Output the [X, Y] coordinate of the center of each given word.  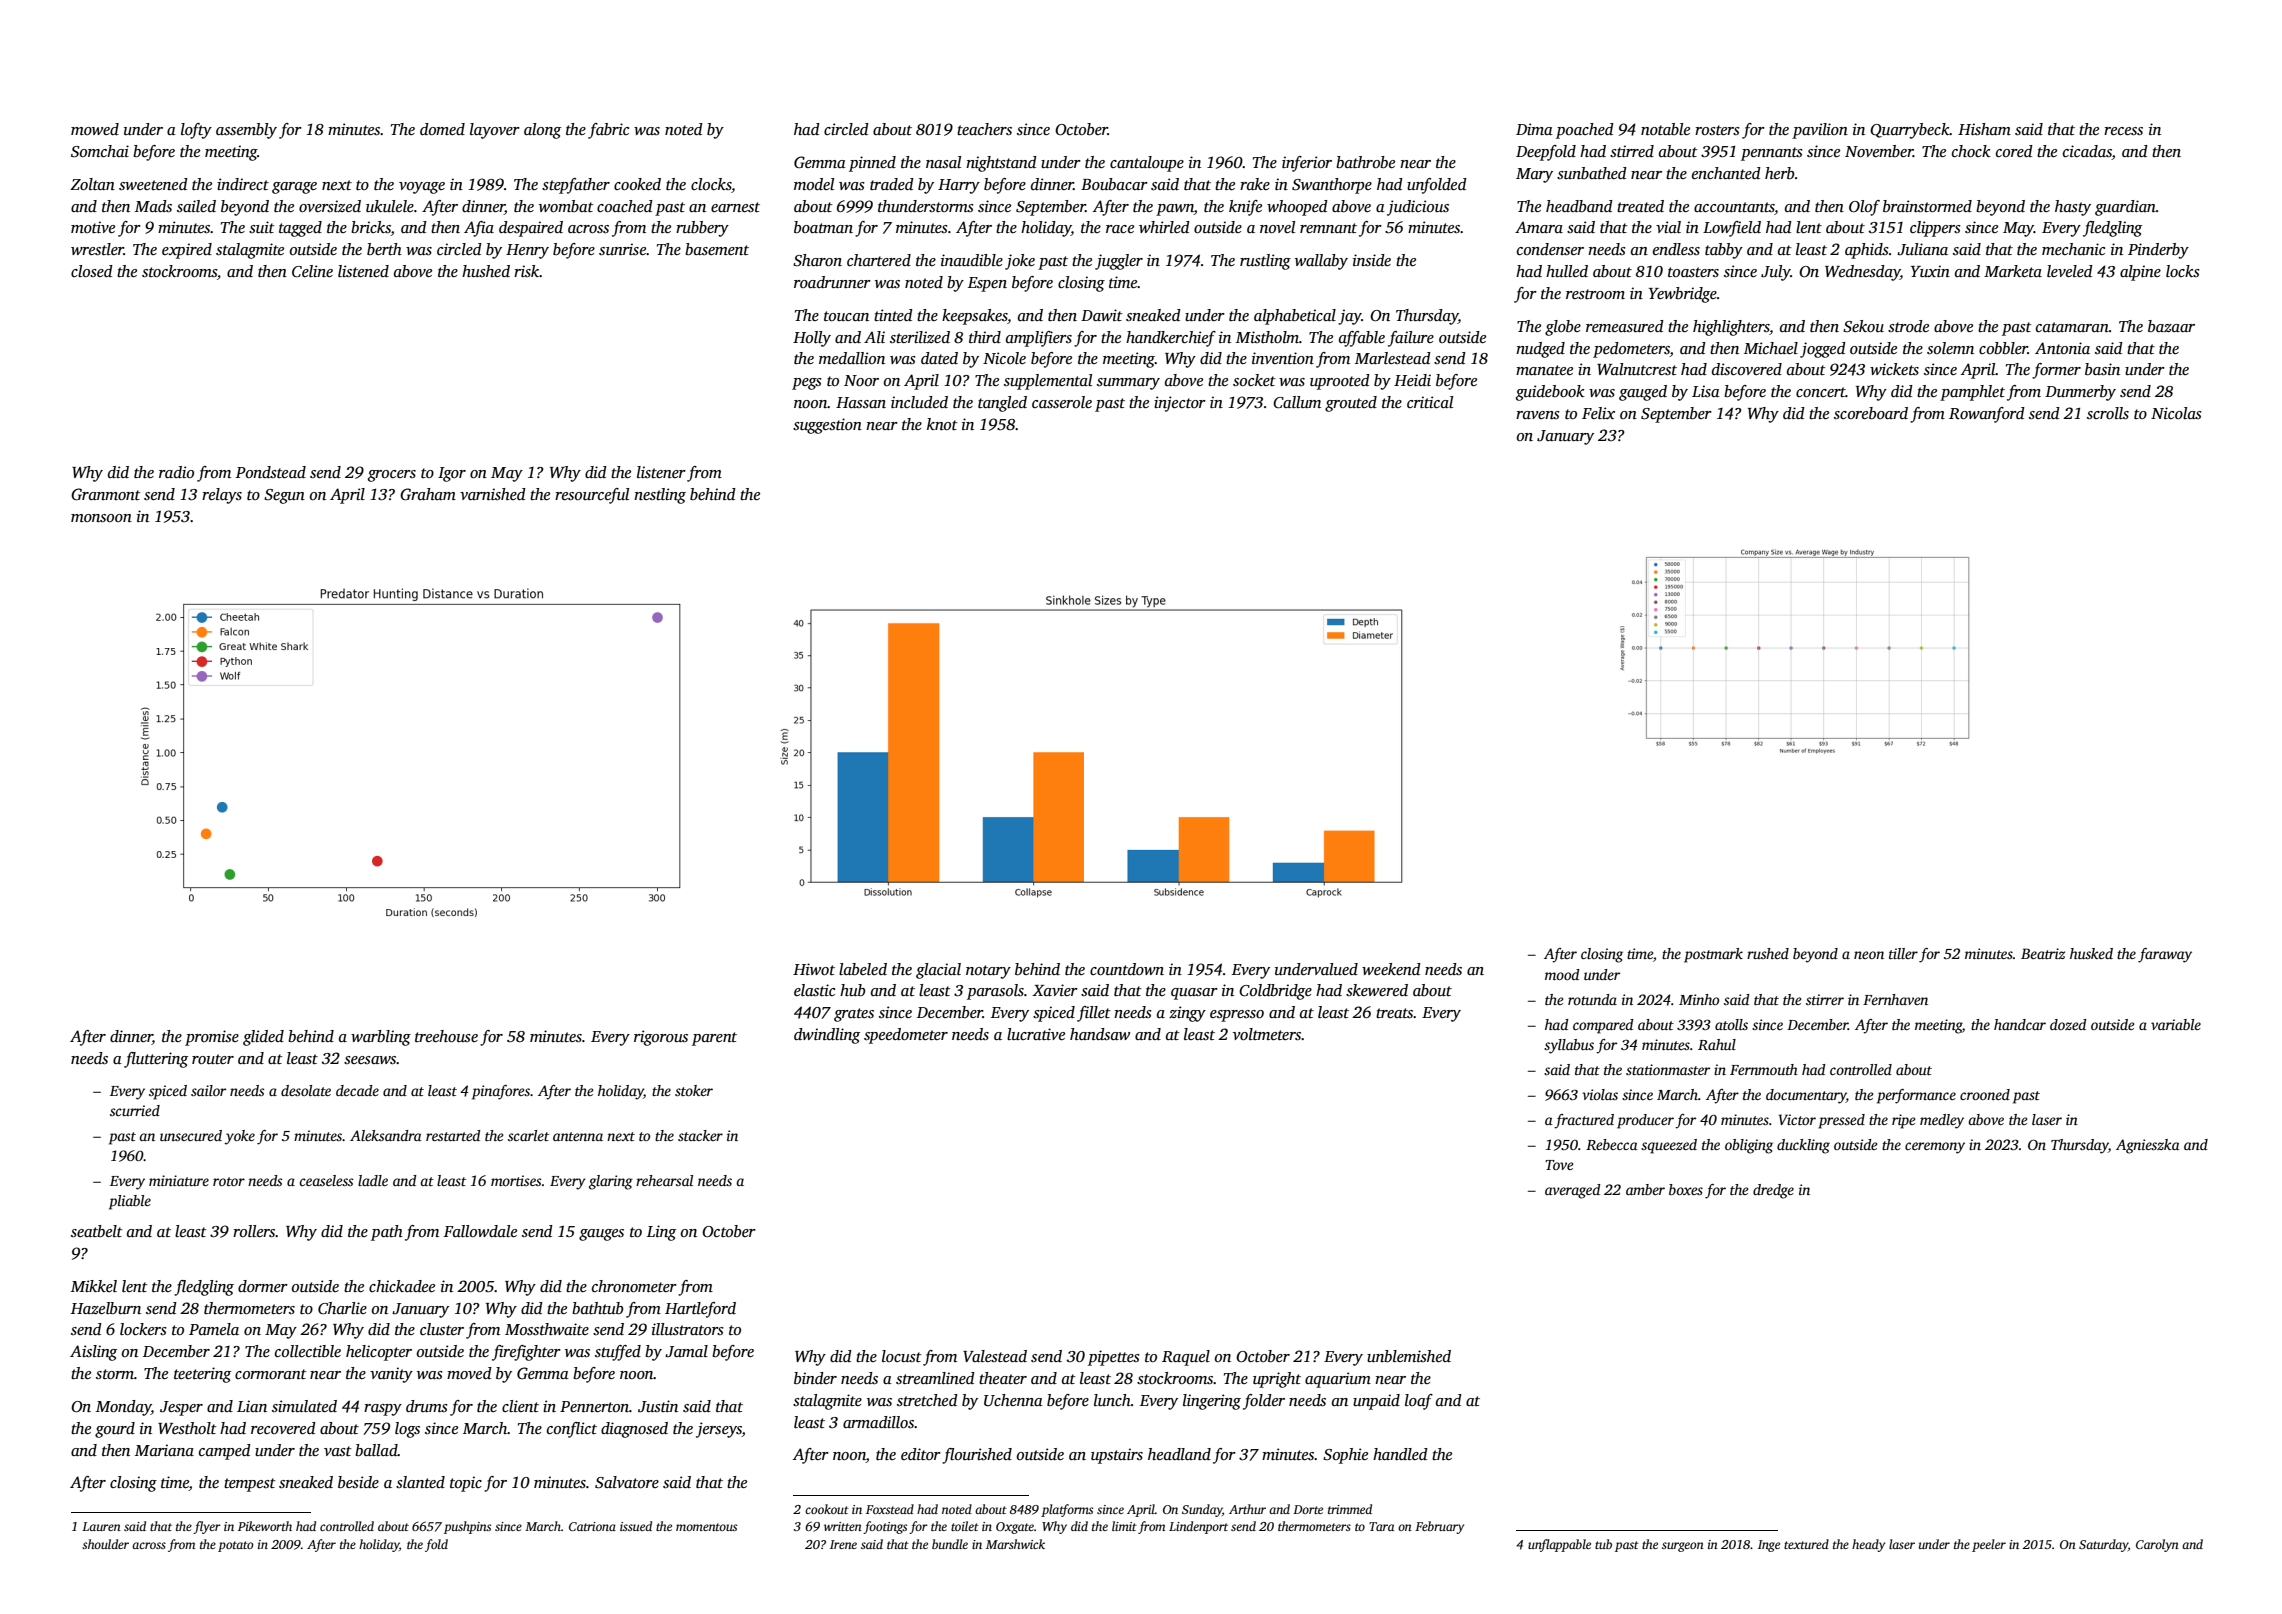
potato [235, 1546]
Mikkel [94, 1286]
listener [661, 472]
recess [2123, 131]
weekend [1391, 969]
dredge [1773, 1191]
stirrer [1825, 999]
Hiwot [814, 969]
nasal [943, 162]
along [542, 131]
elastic [814, 990]
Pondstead [271, 472]
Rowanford [1987, 415]
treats [1394, 1013]
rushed [1768, 953]
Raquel [1186, 1358]
